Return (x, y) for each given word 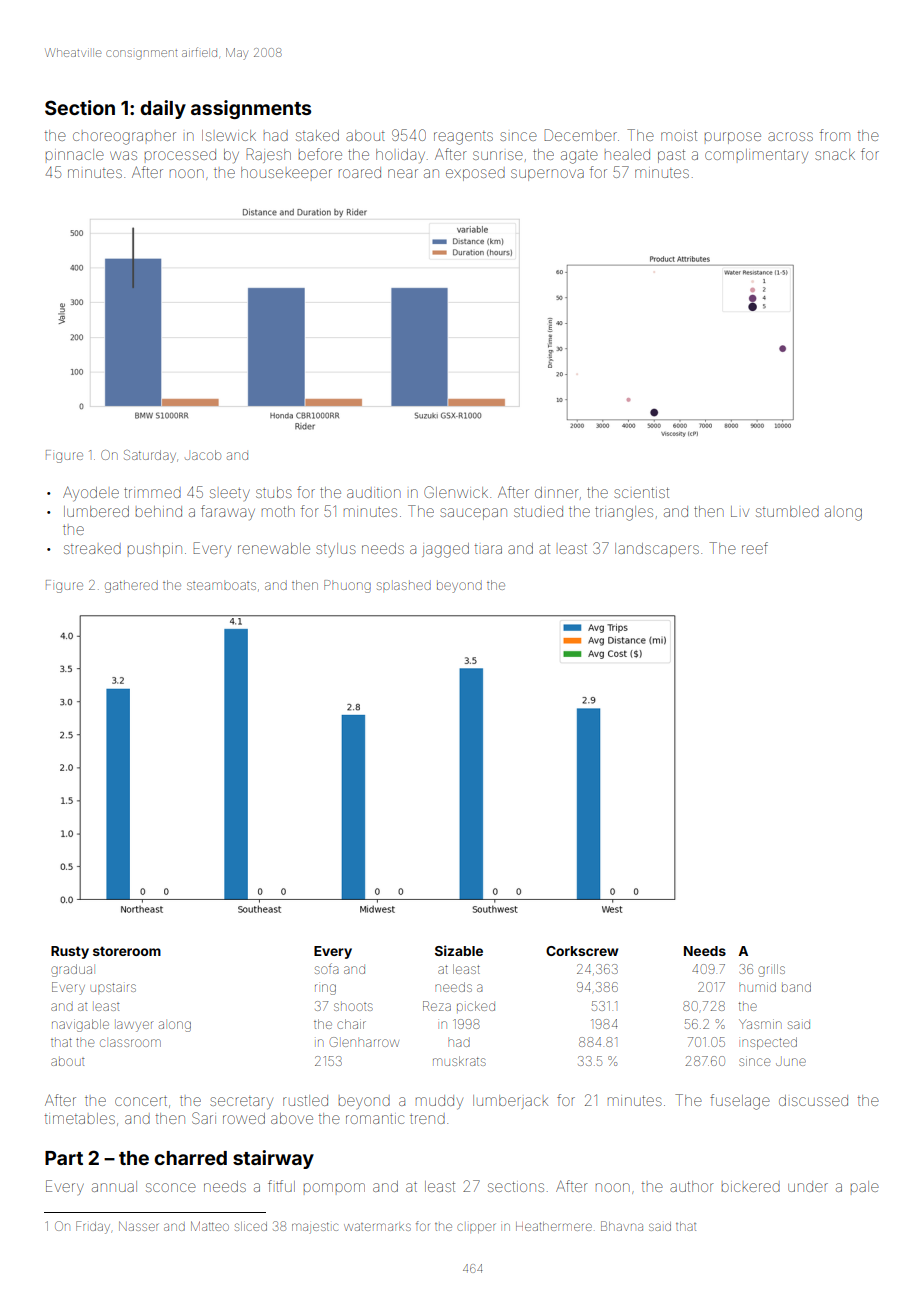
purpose (733, 138)
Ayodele (91, 493)
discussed (813, 1100)
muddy (439, 1102)
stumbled (787, 511)
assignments (251, 109)
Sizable (459, 950)
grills (771, 970)
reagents (463, 138)
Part (64, 1158)
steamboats (221, 586)
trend (427, 1119)
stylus (336, 550)
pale (865, 1186)
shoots (353, 1007)
